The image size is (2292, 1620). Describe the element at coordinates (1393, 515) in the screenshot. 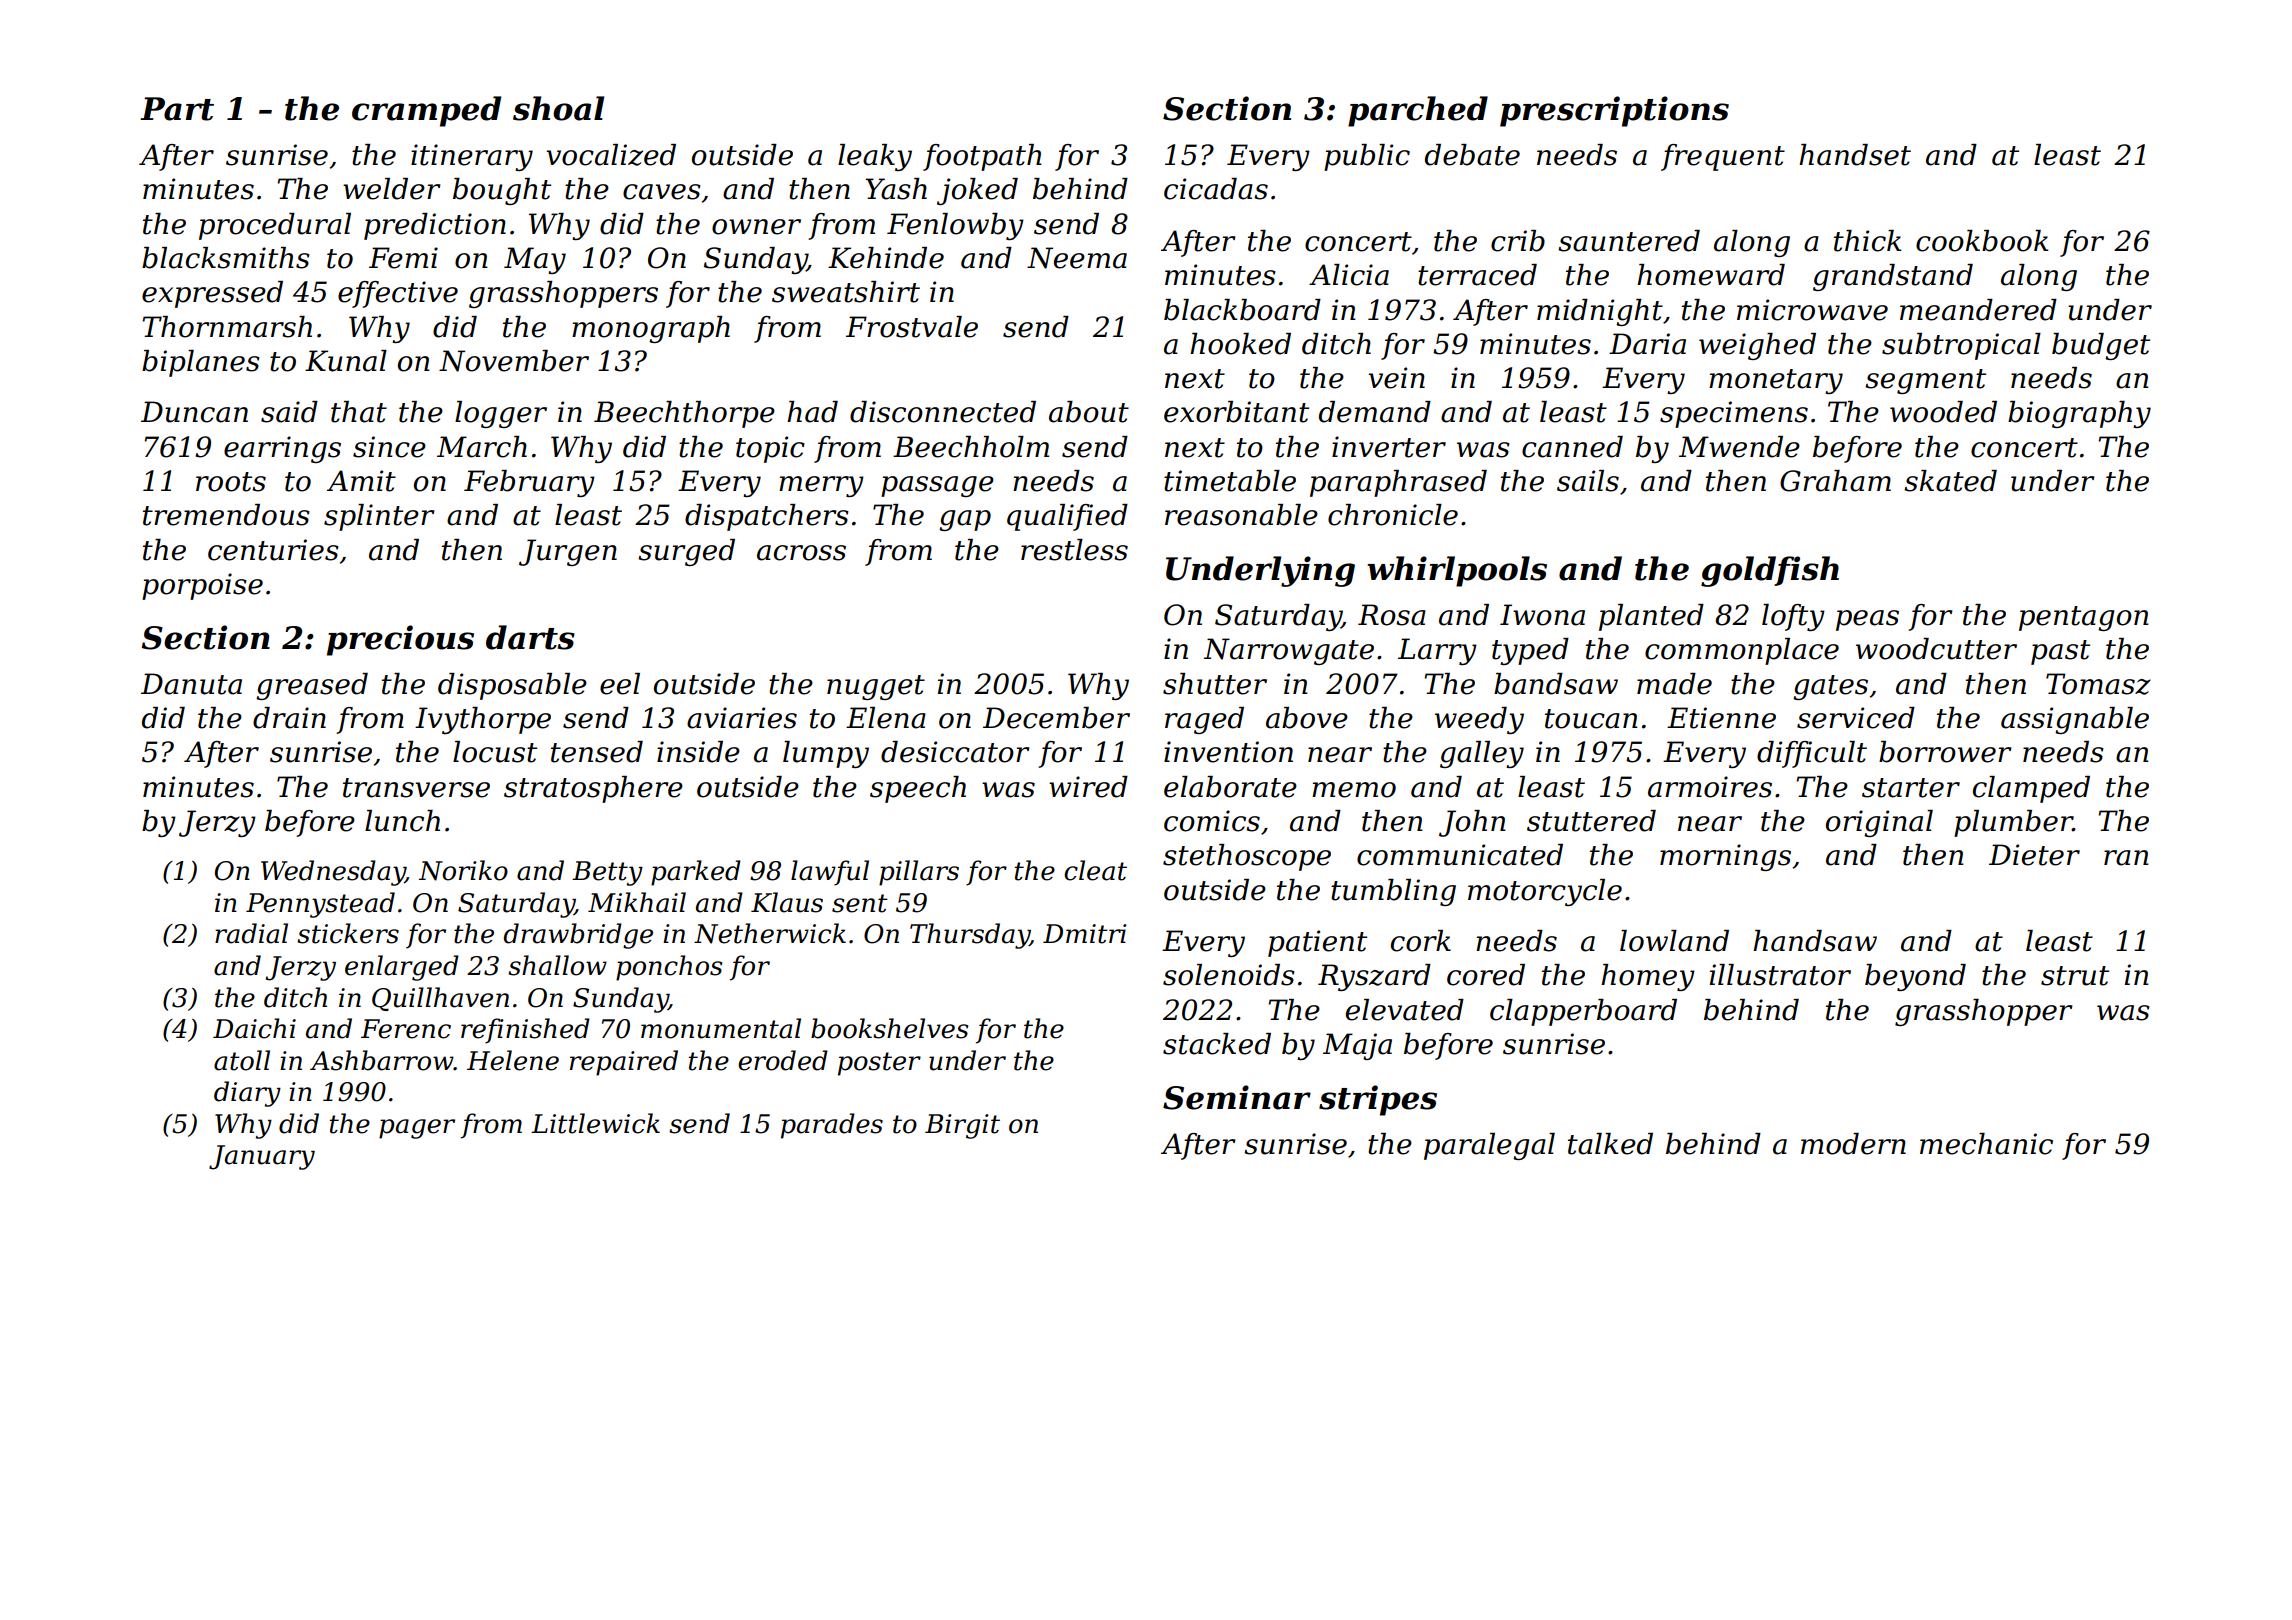

I see `chronicle` at that location.
